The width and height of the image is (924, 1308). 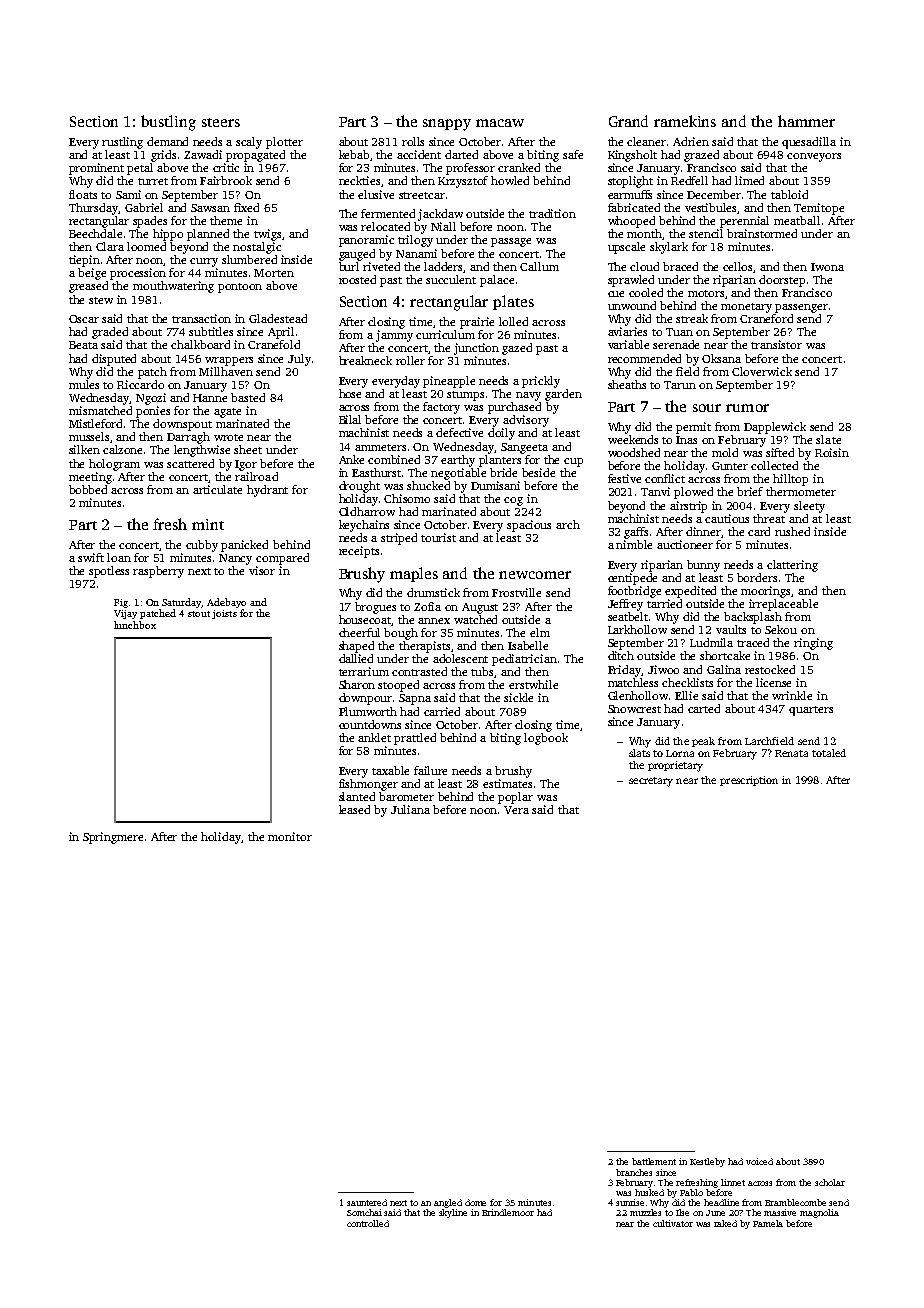 What do you see at coordinates (415, 739) in the image?
I see `prattled` at bounding box center [415, 739].
